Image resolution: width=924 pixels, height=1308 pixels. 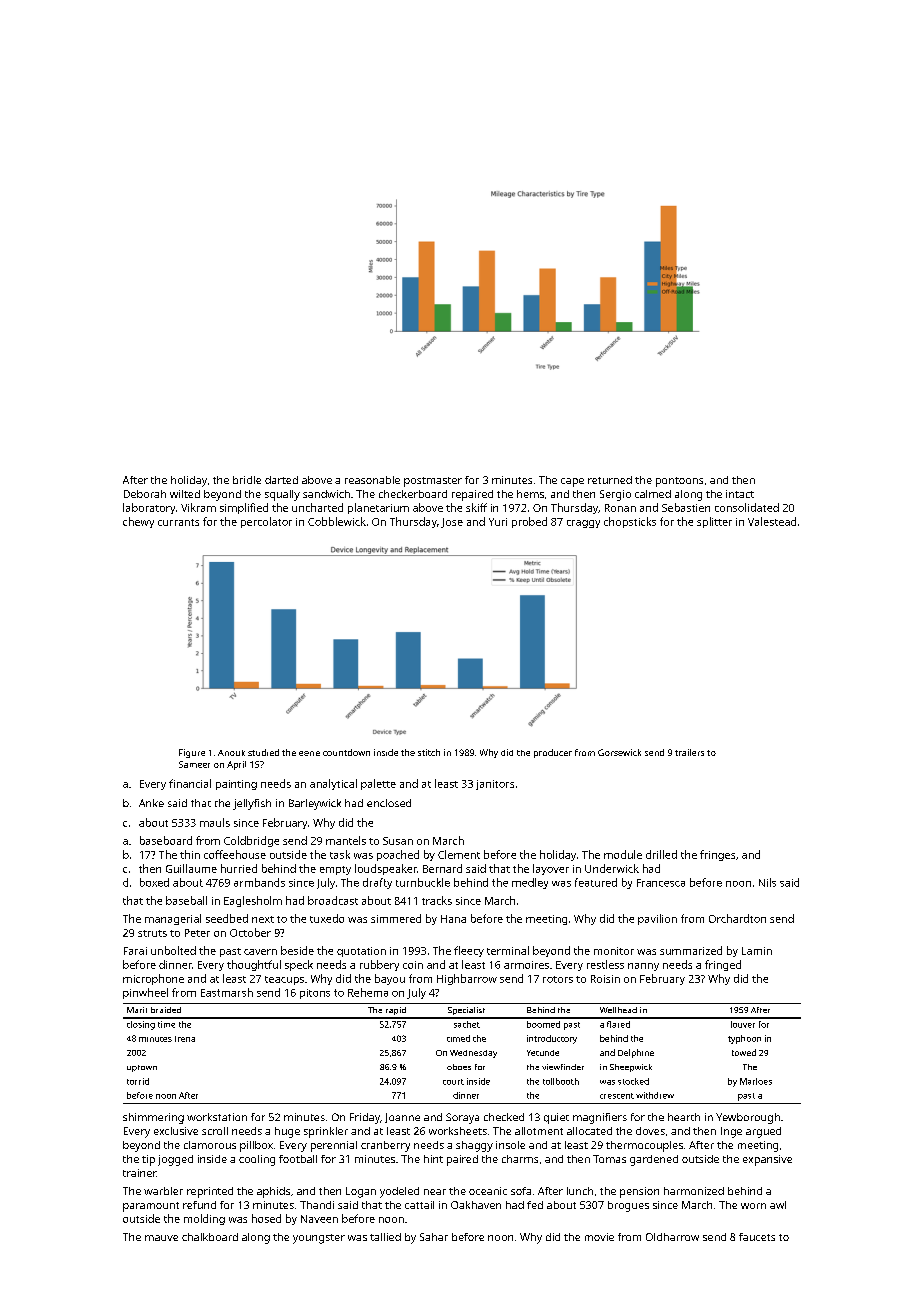 I want to click on checkerboard, so click(x=413, y=494).
